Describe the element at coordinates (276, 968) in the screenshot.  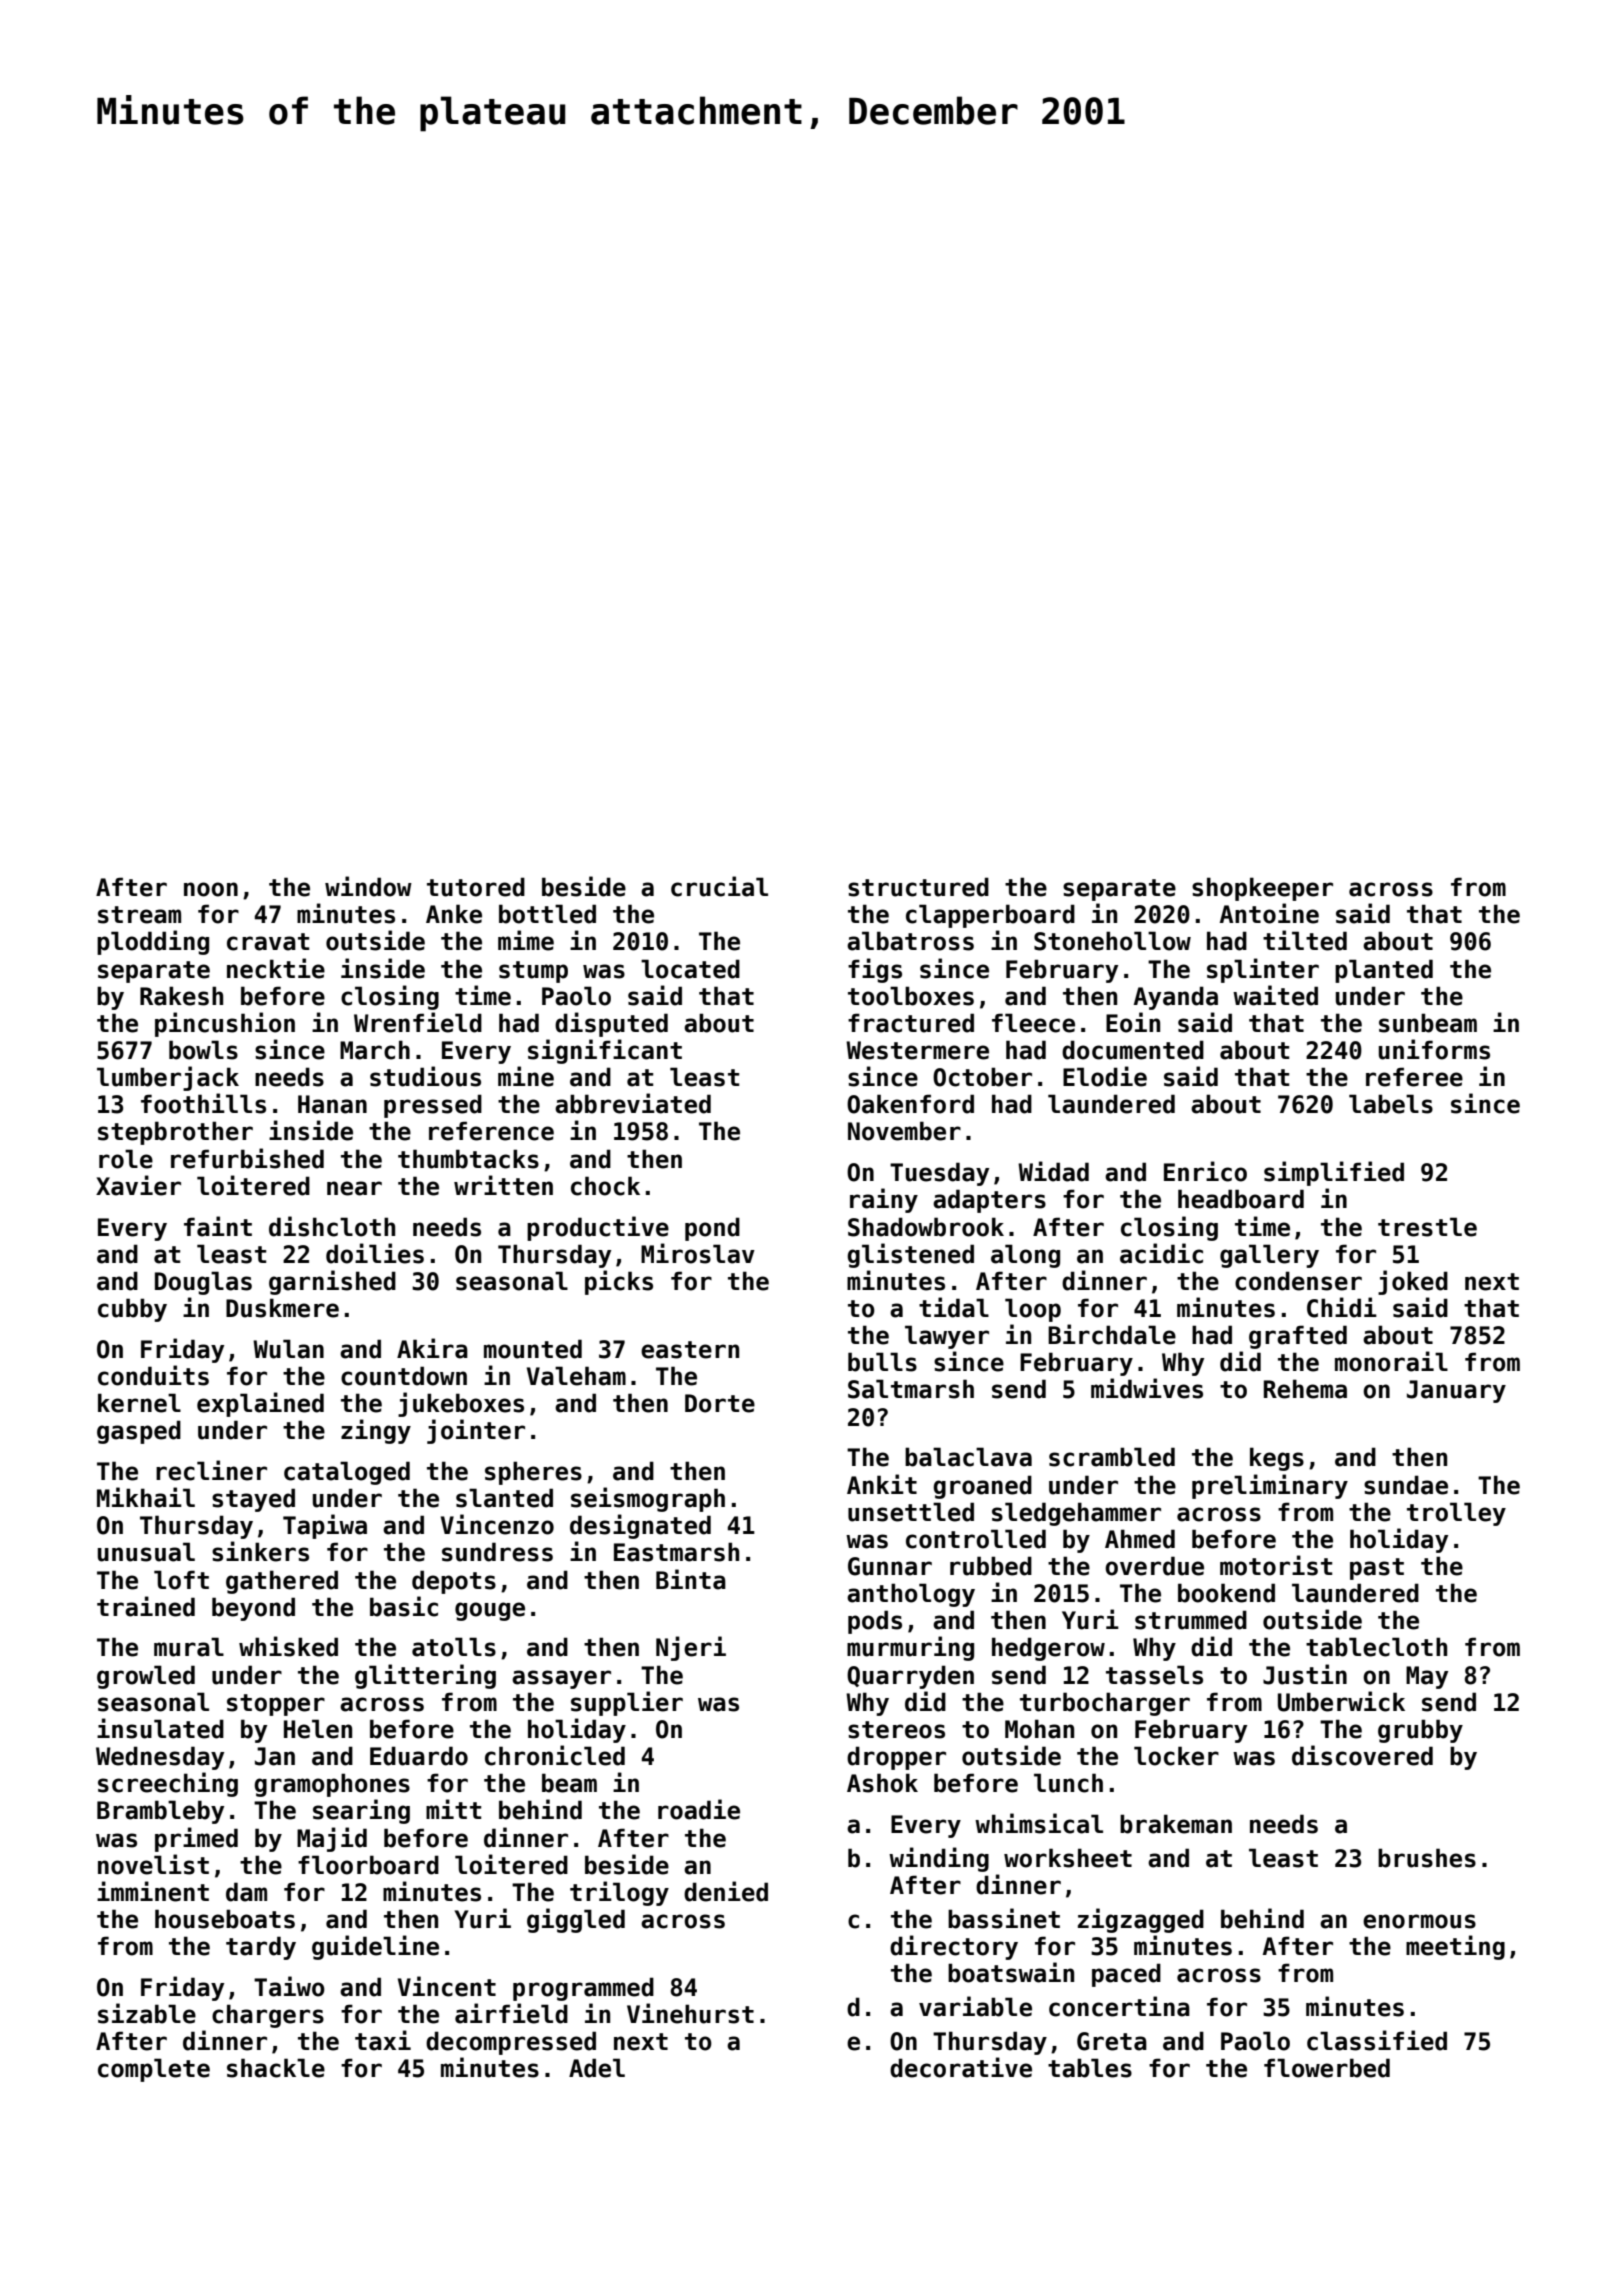
I see `necktie` at that location.
